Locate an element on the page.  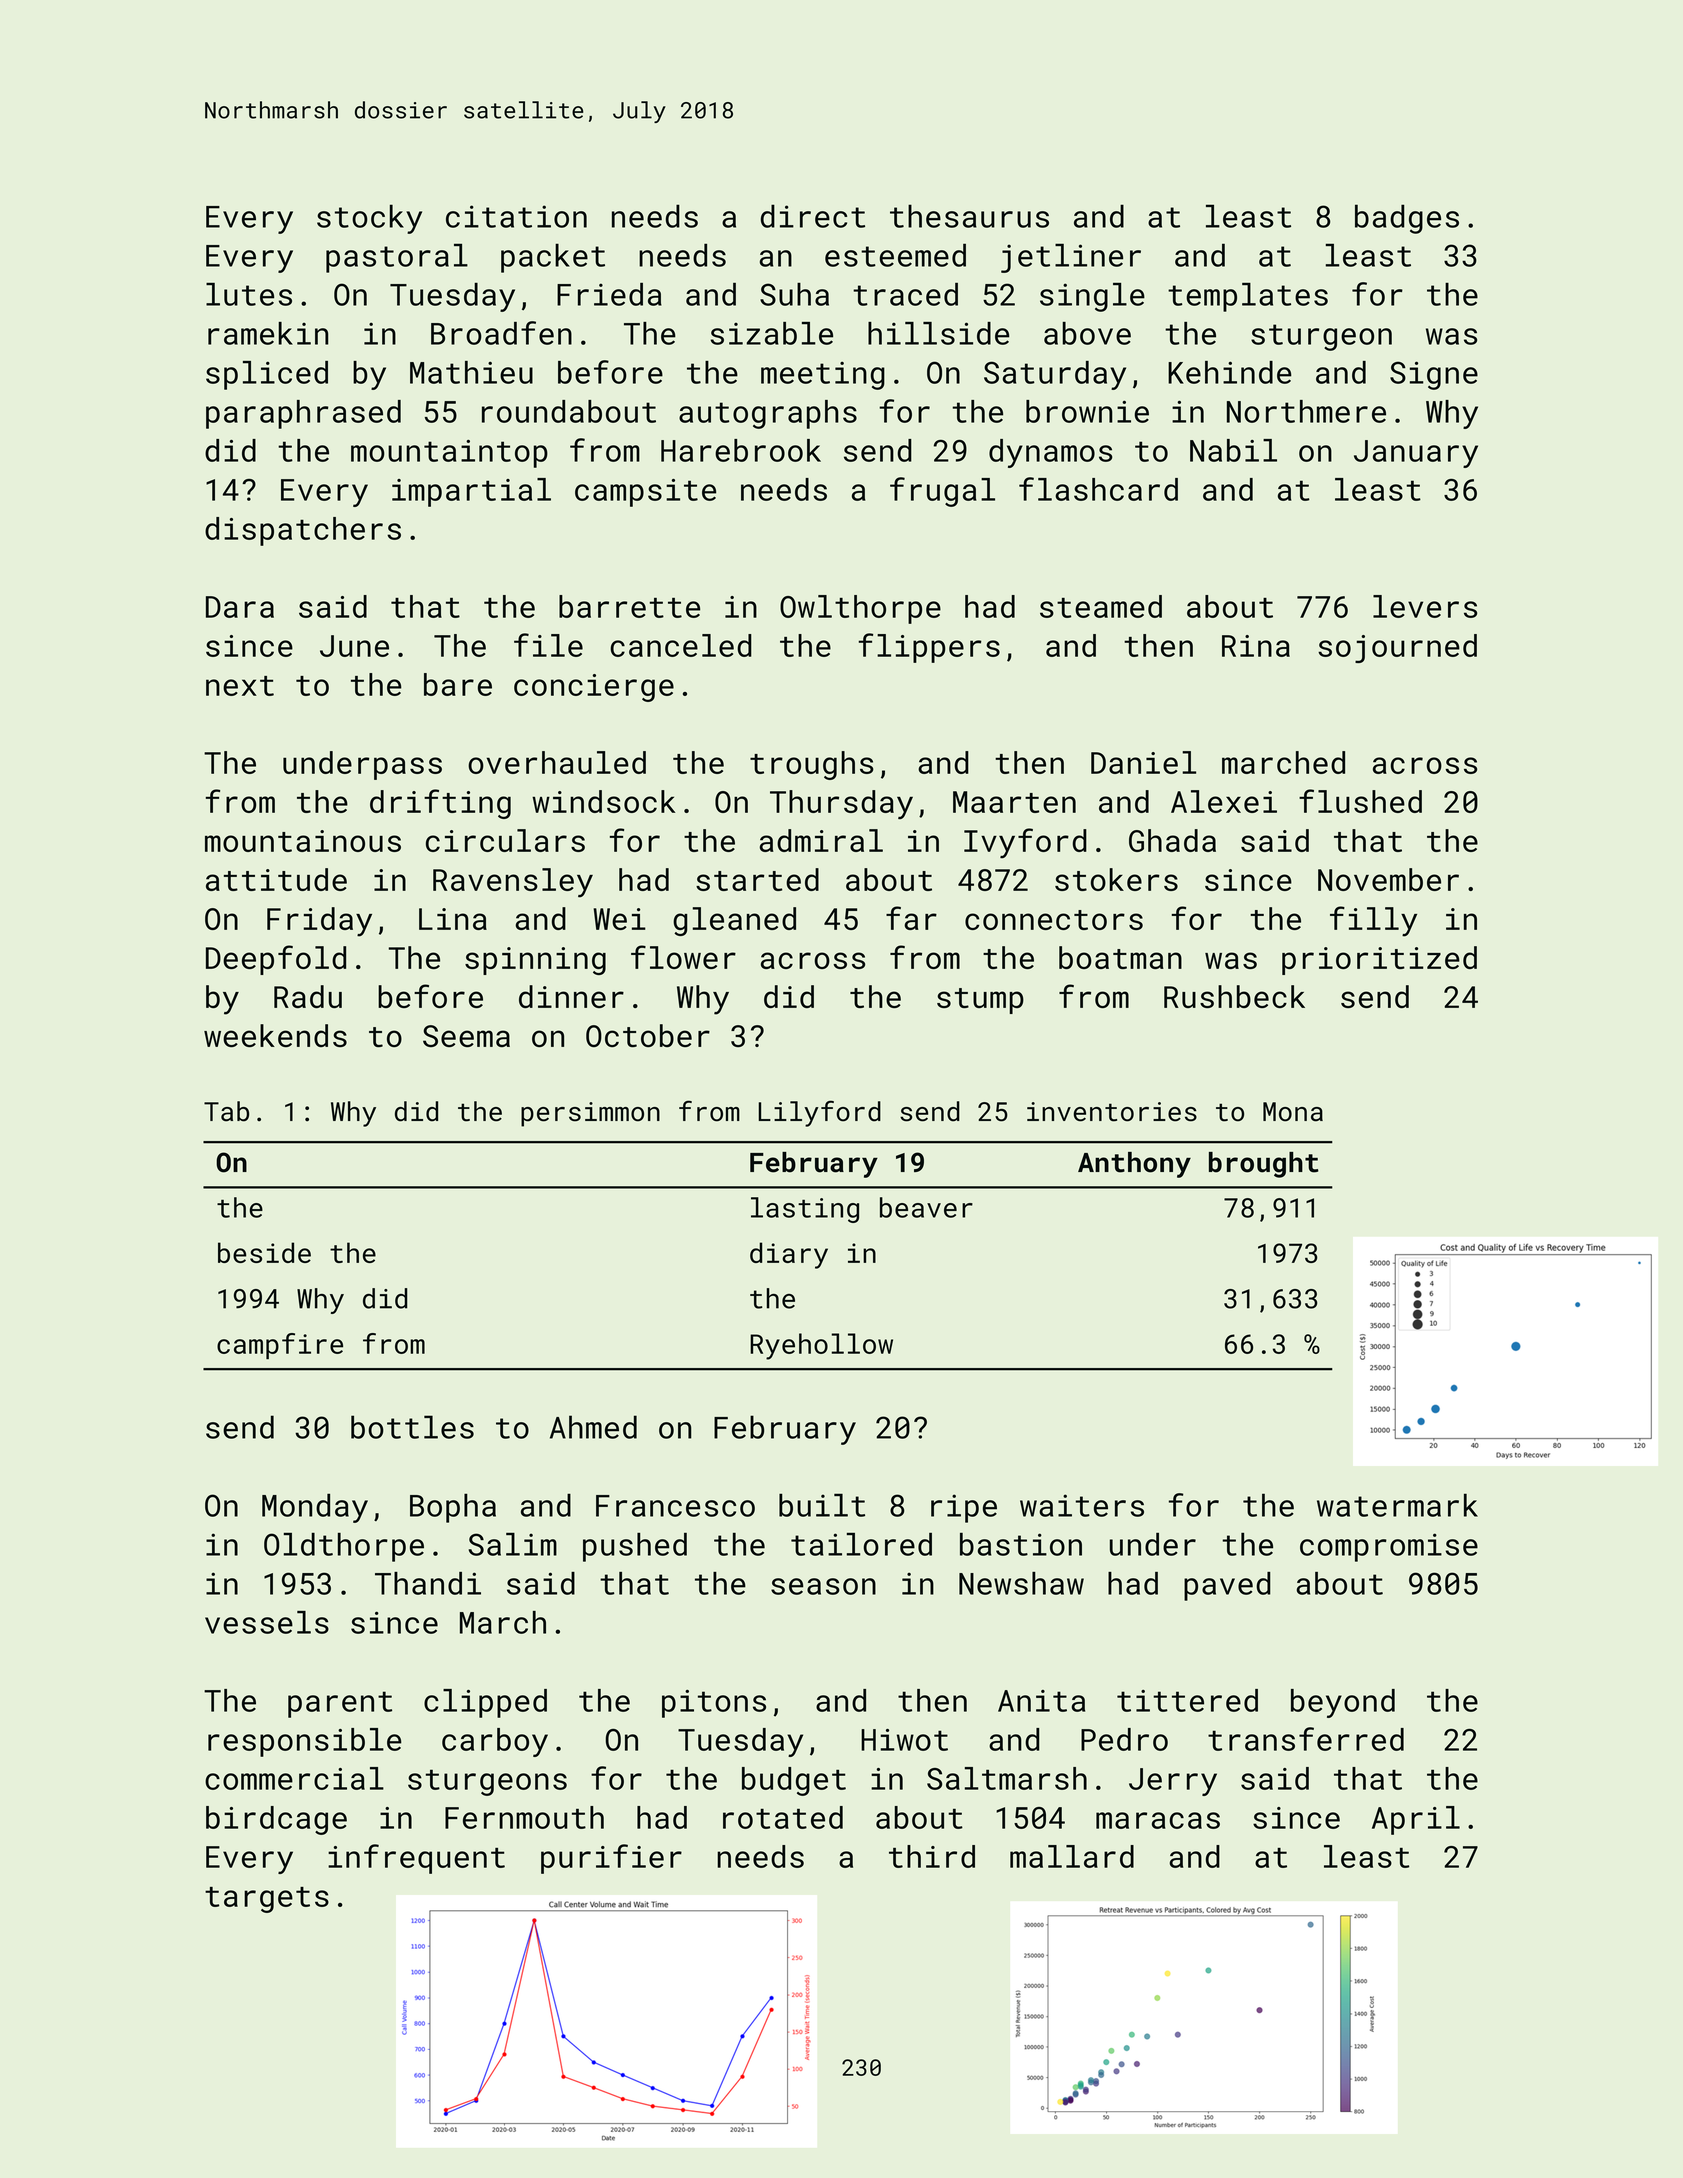
Suha is located at coordinates (794, 294).
